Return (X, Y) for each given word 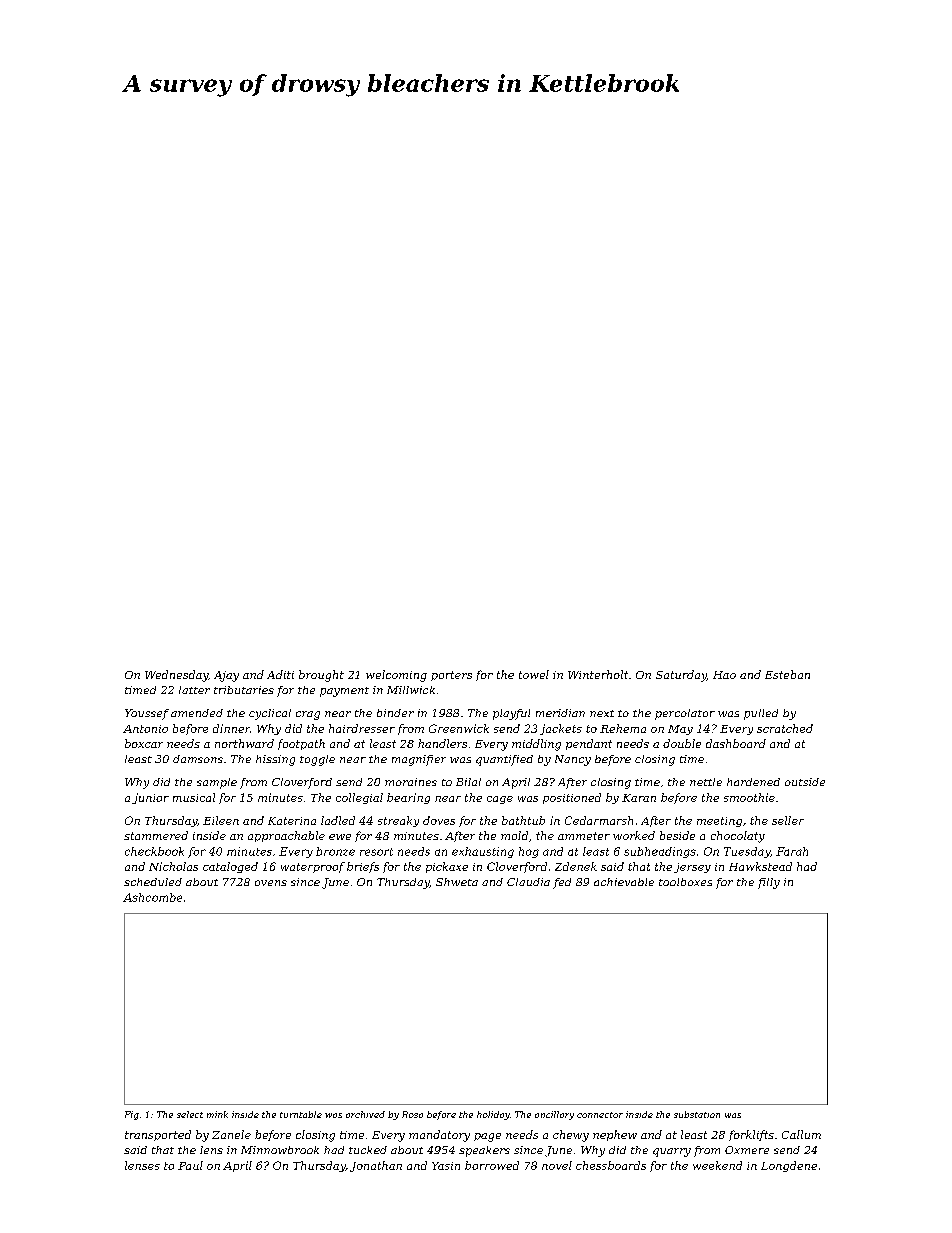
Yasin (446, 1166)
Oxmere (747, 1150)
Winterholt (598, 674)
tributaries (244, 690)
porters (451, 676)
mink (217, 1114)
